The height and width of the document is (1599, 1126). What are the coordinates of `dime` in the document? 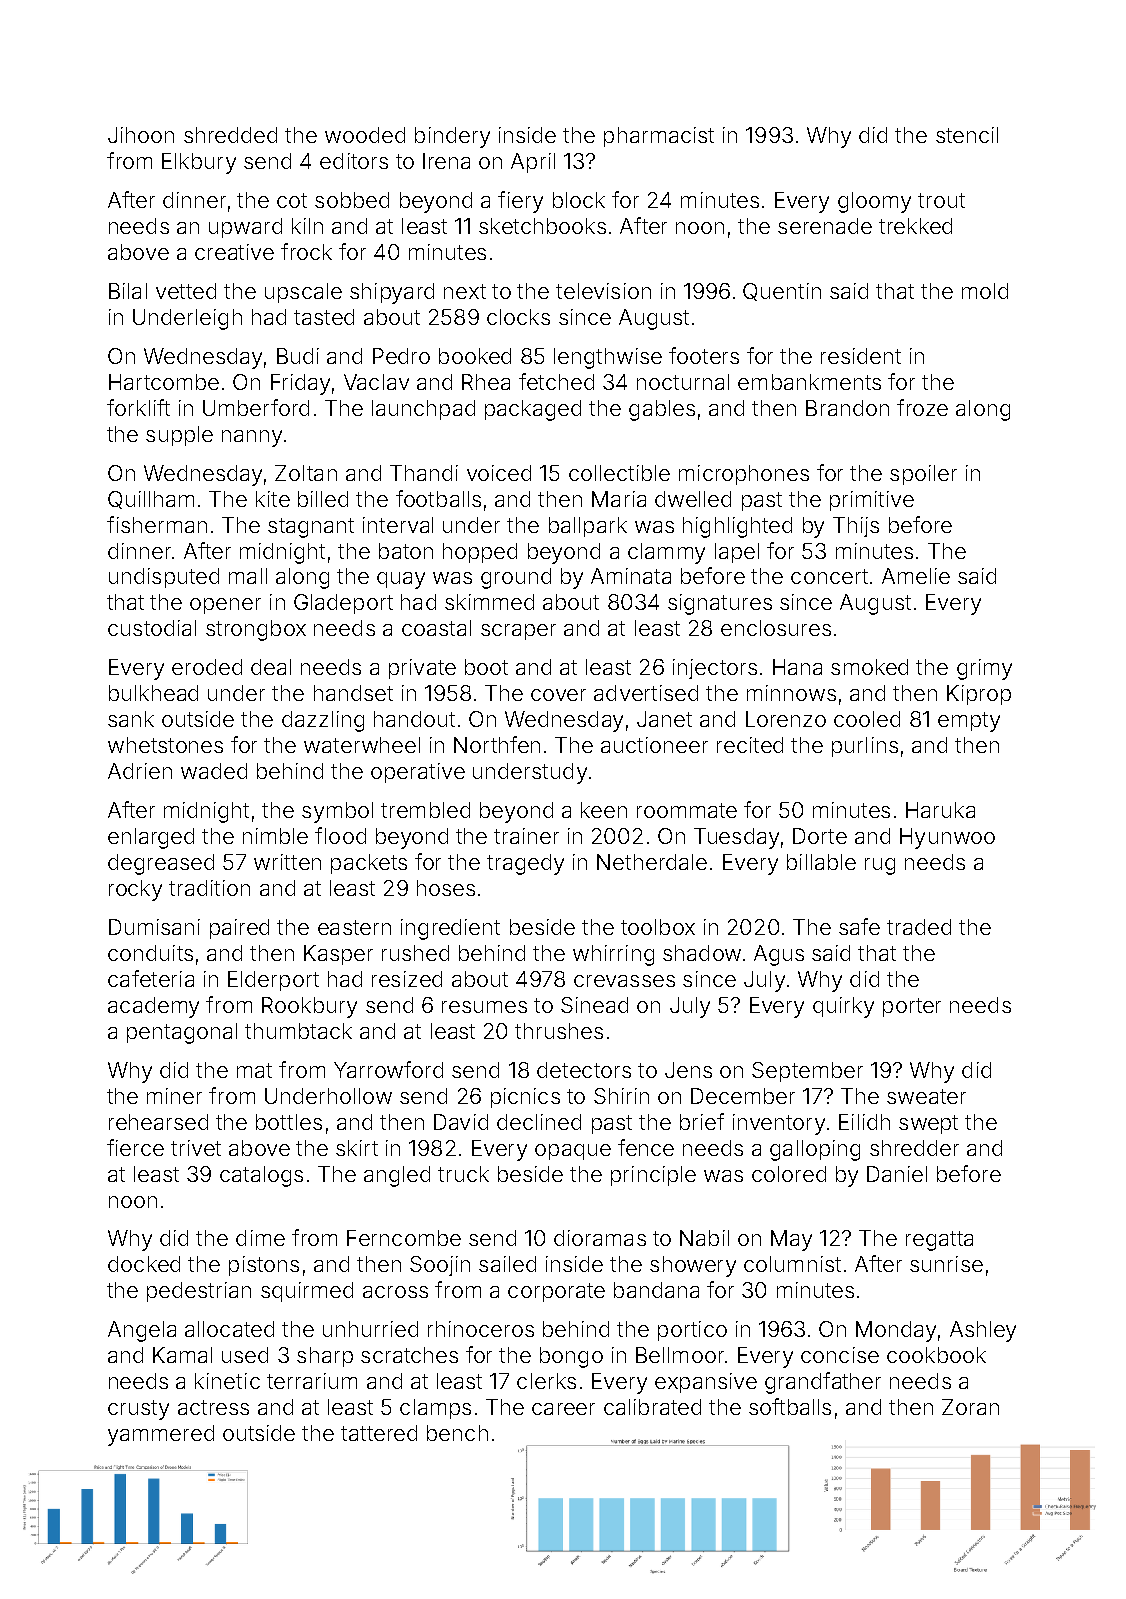 It's located at (260, 1238).
